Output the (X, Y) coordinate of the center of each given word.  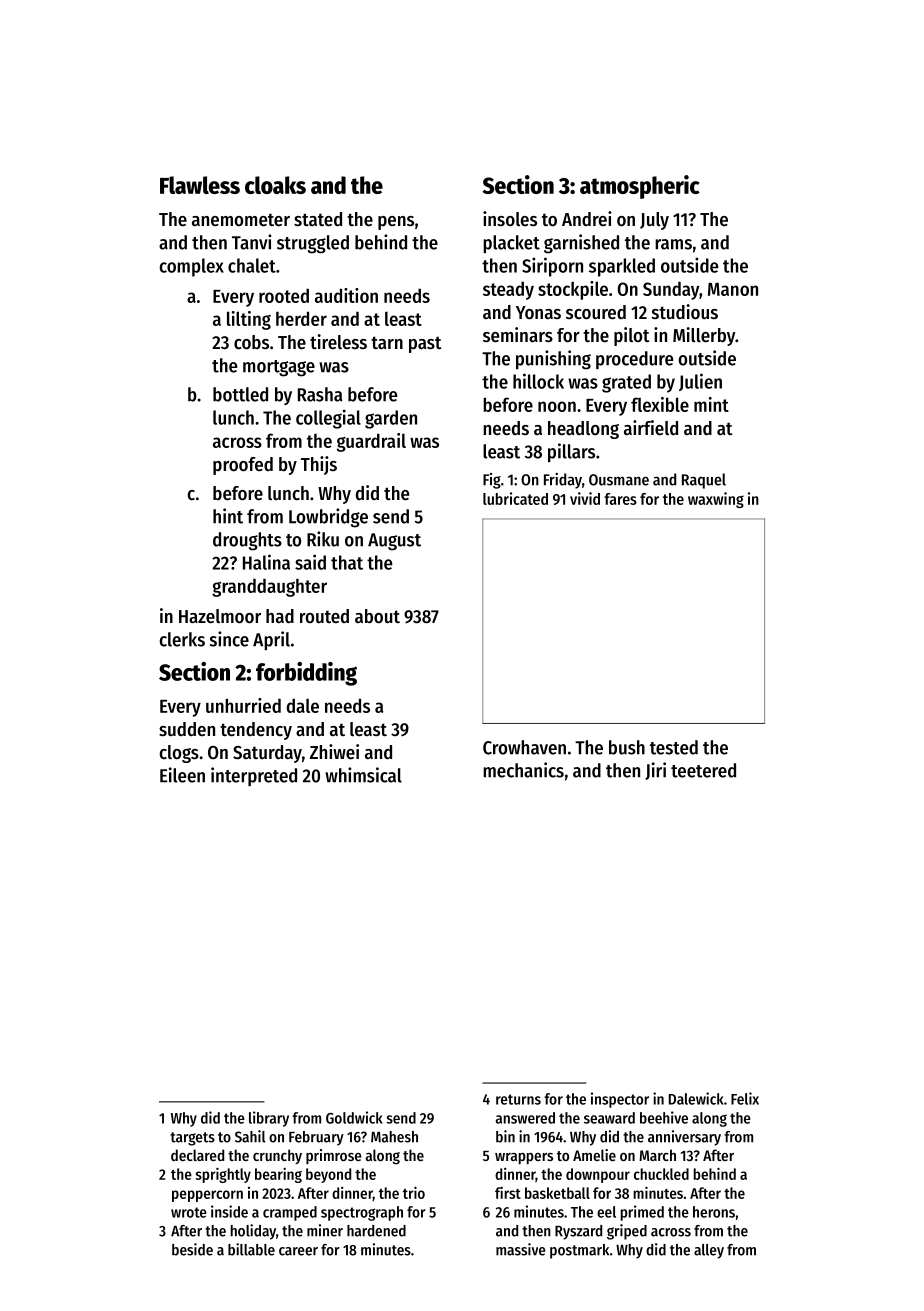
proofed (243, 466)
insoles (510, 219)
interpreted (254, 776)
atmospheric (640, 187)
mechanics (523, 770)
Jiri (655, 771)
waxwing (716, 500)
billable (251, 1249)
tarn (387, 342)
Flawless (200, 185)
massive (521, 1249)
